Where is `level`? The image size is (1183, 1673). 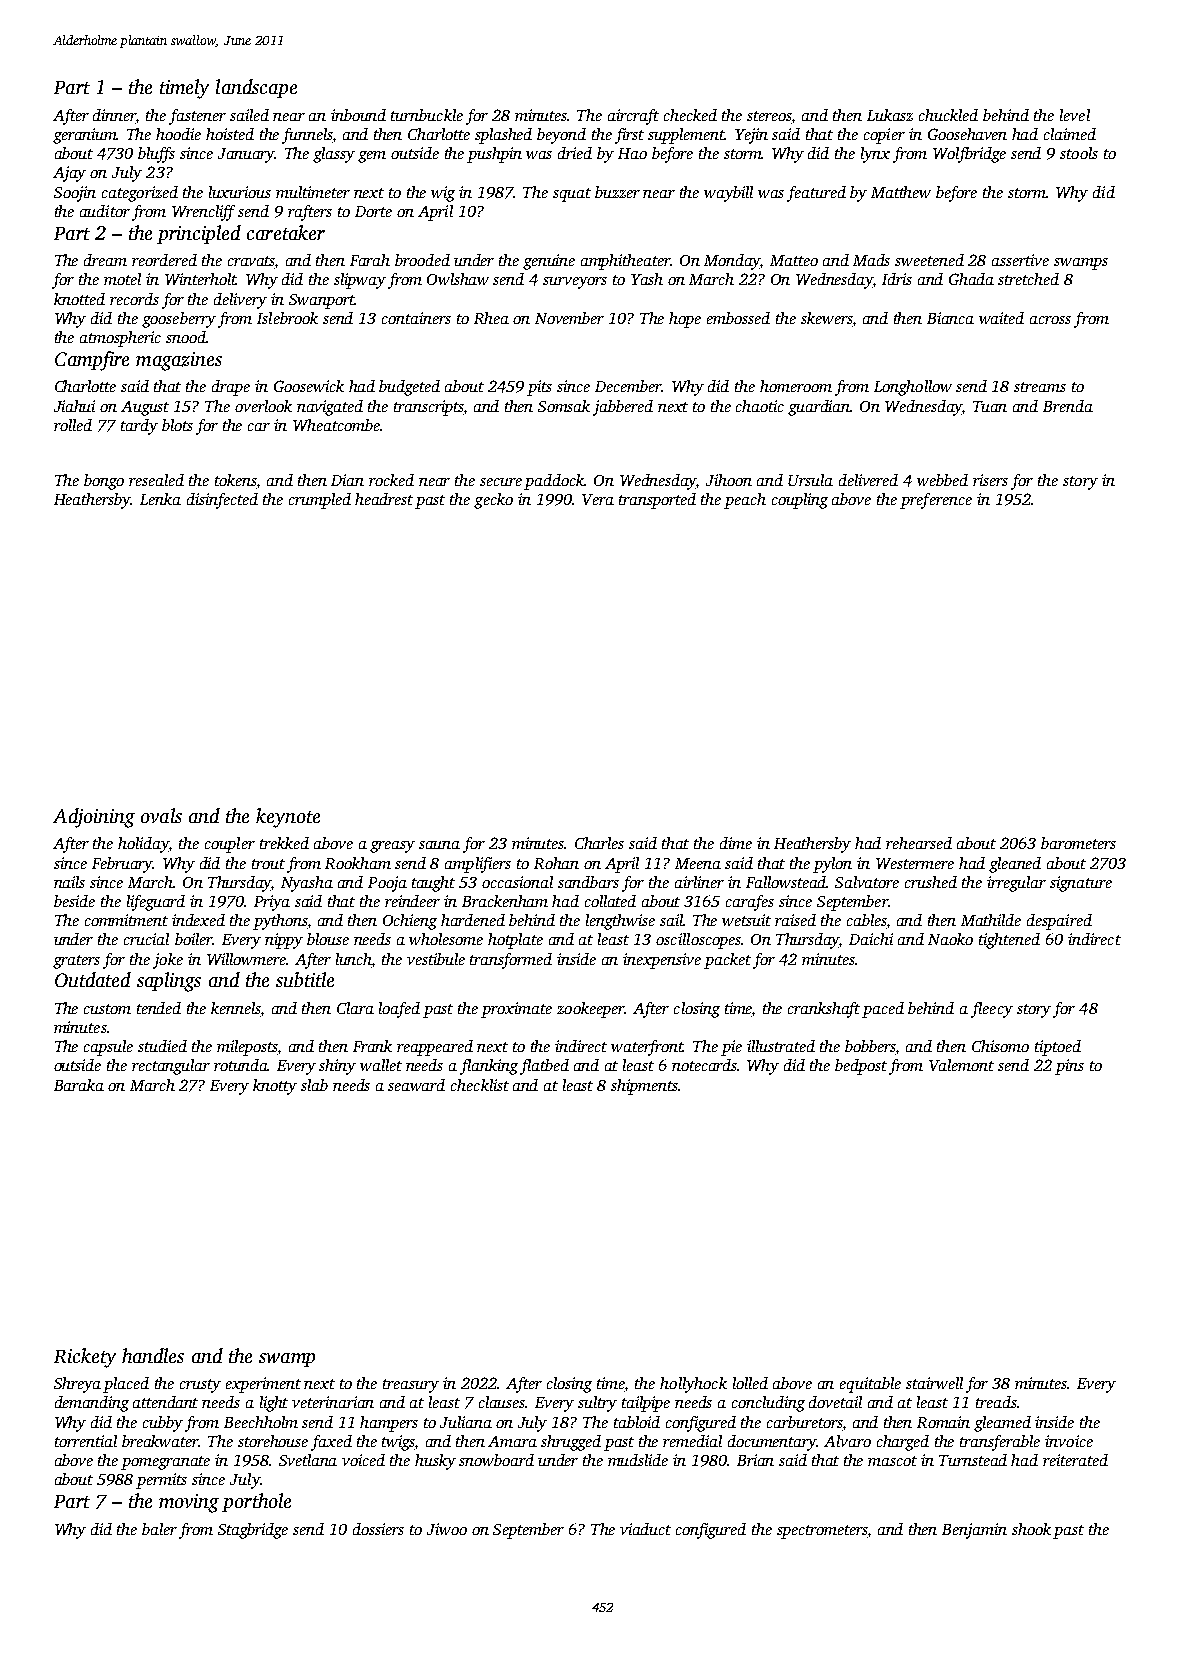
level is located at coordinates (1075, 115).
